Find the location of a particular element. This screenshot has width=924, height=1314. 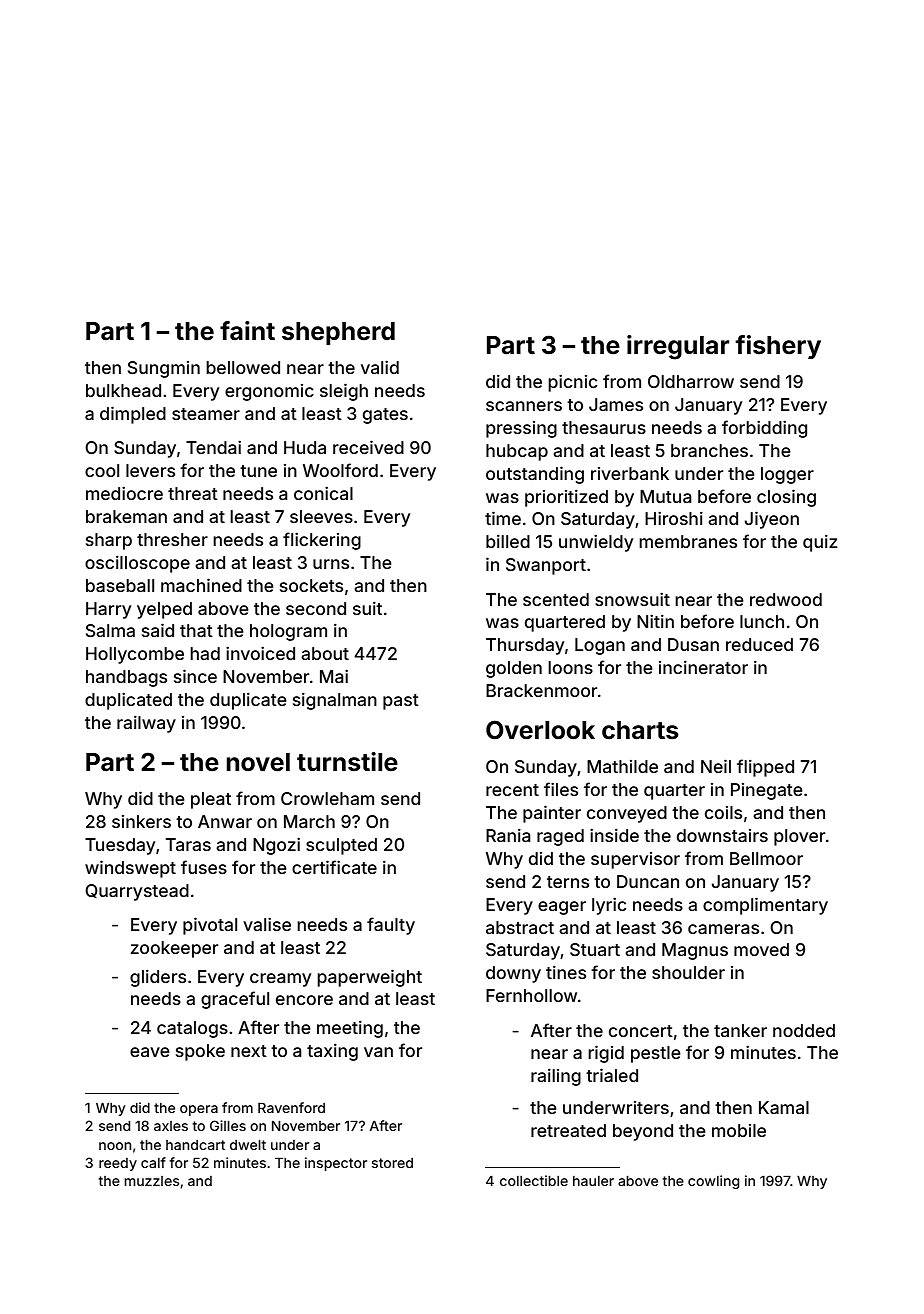

inspector is located at coordinates (336, 1164).
